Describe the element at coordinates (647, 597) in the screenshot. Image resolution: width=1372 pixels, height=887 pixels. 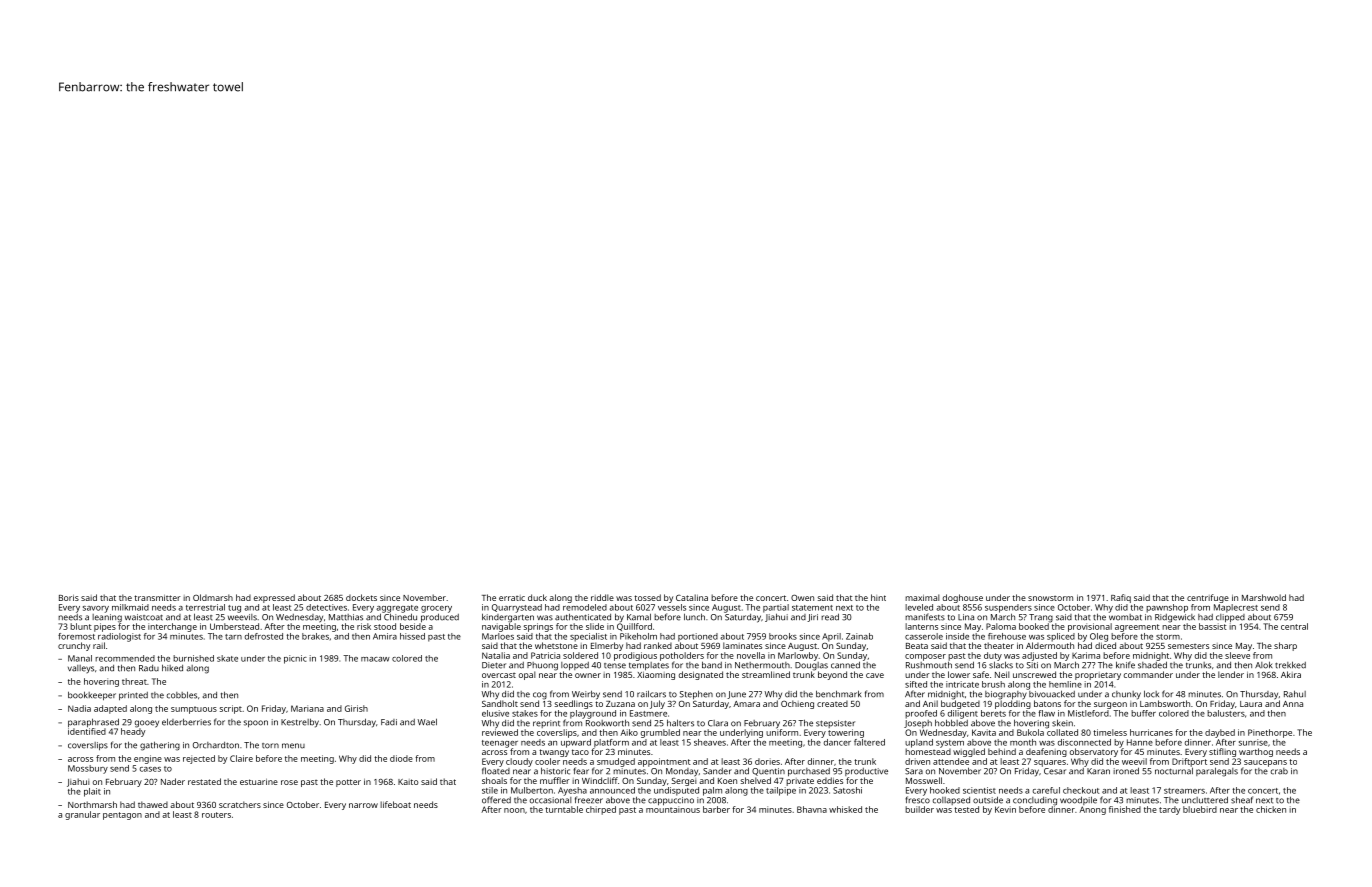
I see `tossed` at that location.
